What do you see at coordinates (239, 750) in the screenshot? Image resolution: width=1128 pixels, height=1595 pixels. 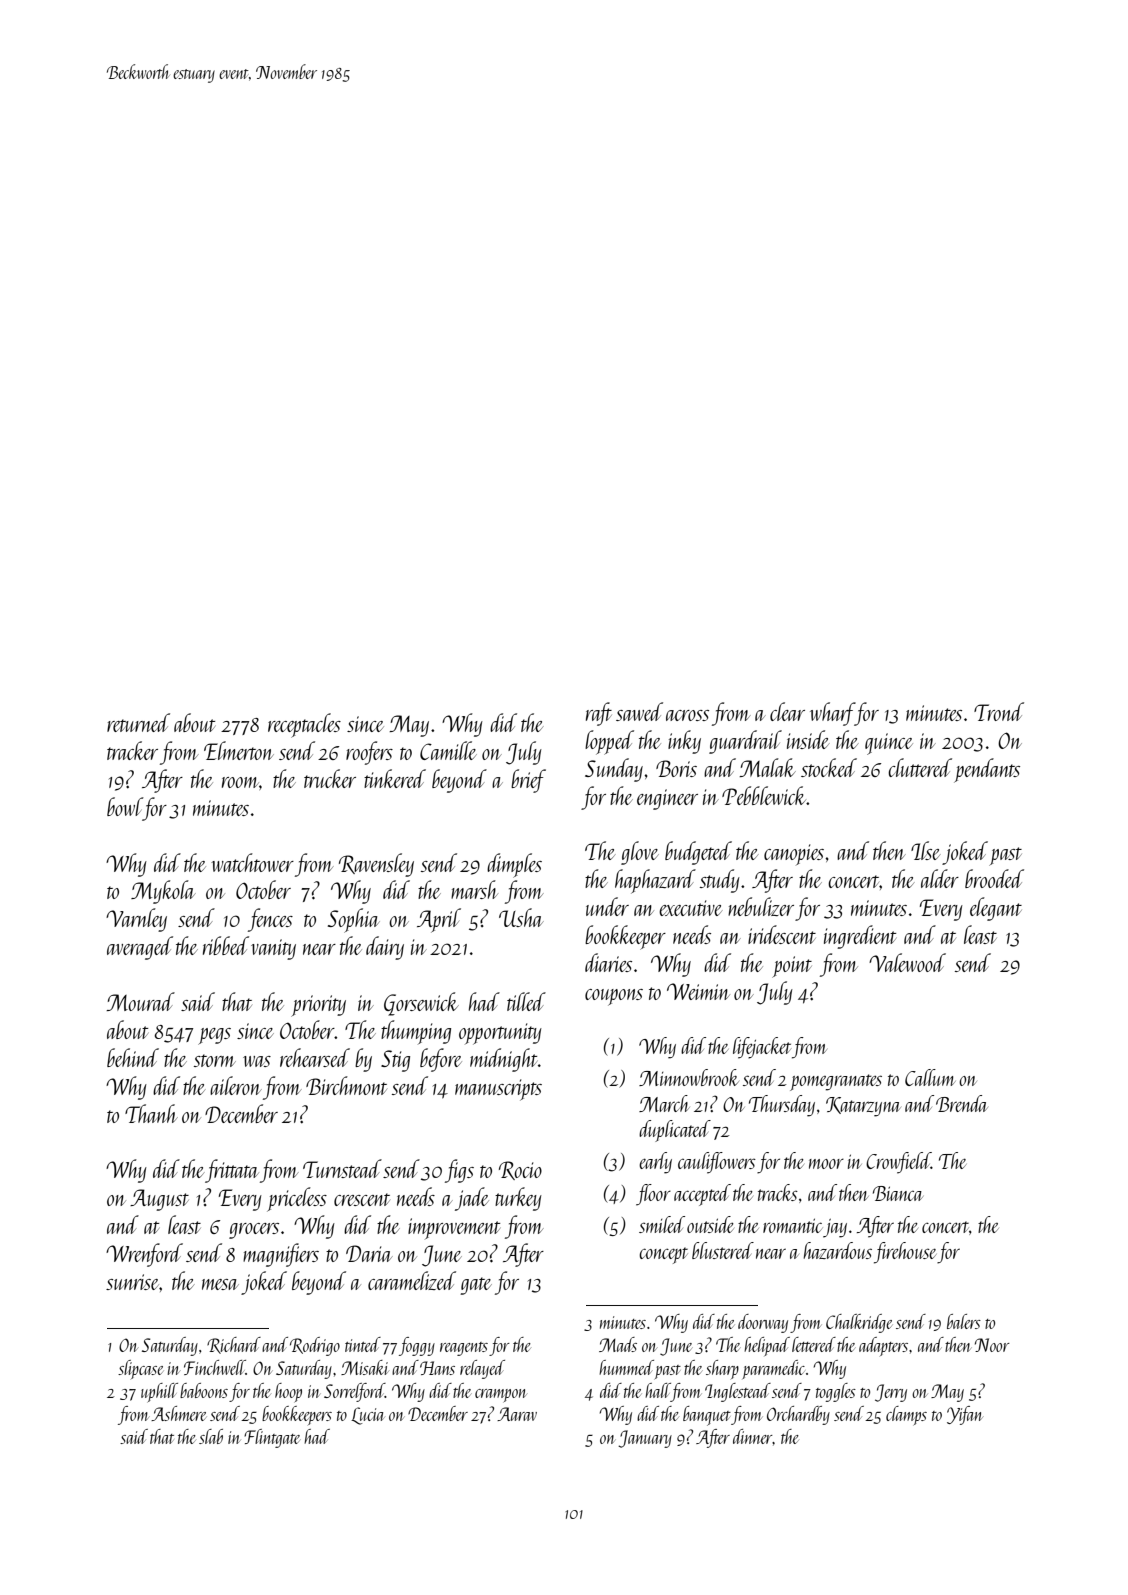 I see `Elmerton` at bounding box center [239, 750].
